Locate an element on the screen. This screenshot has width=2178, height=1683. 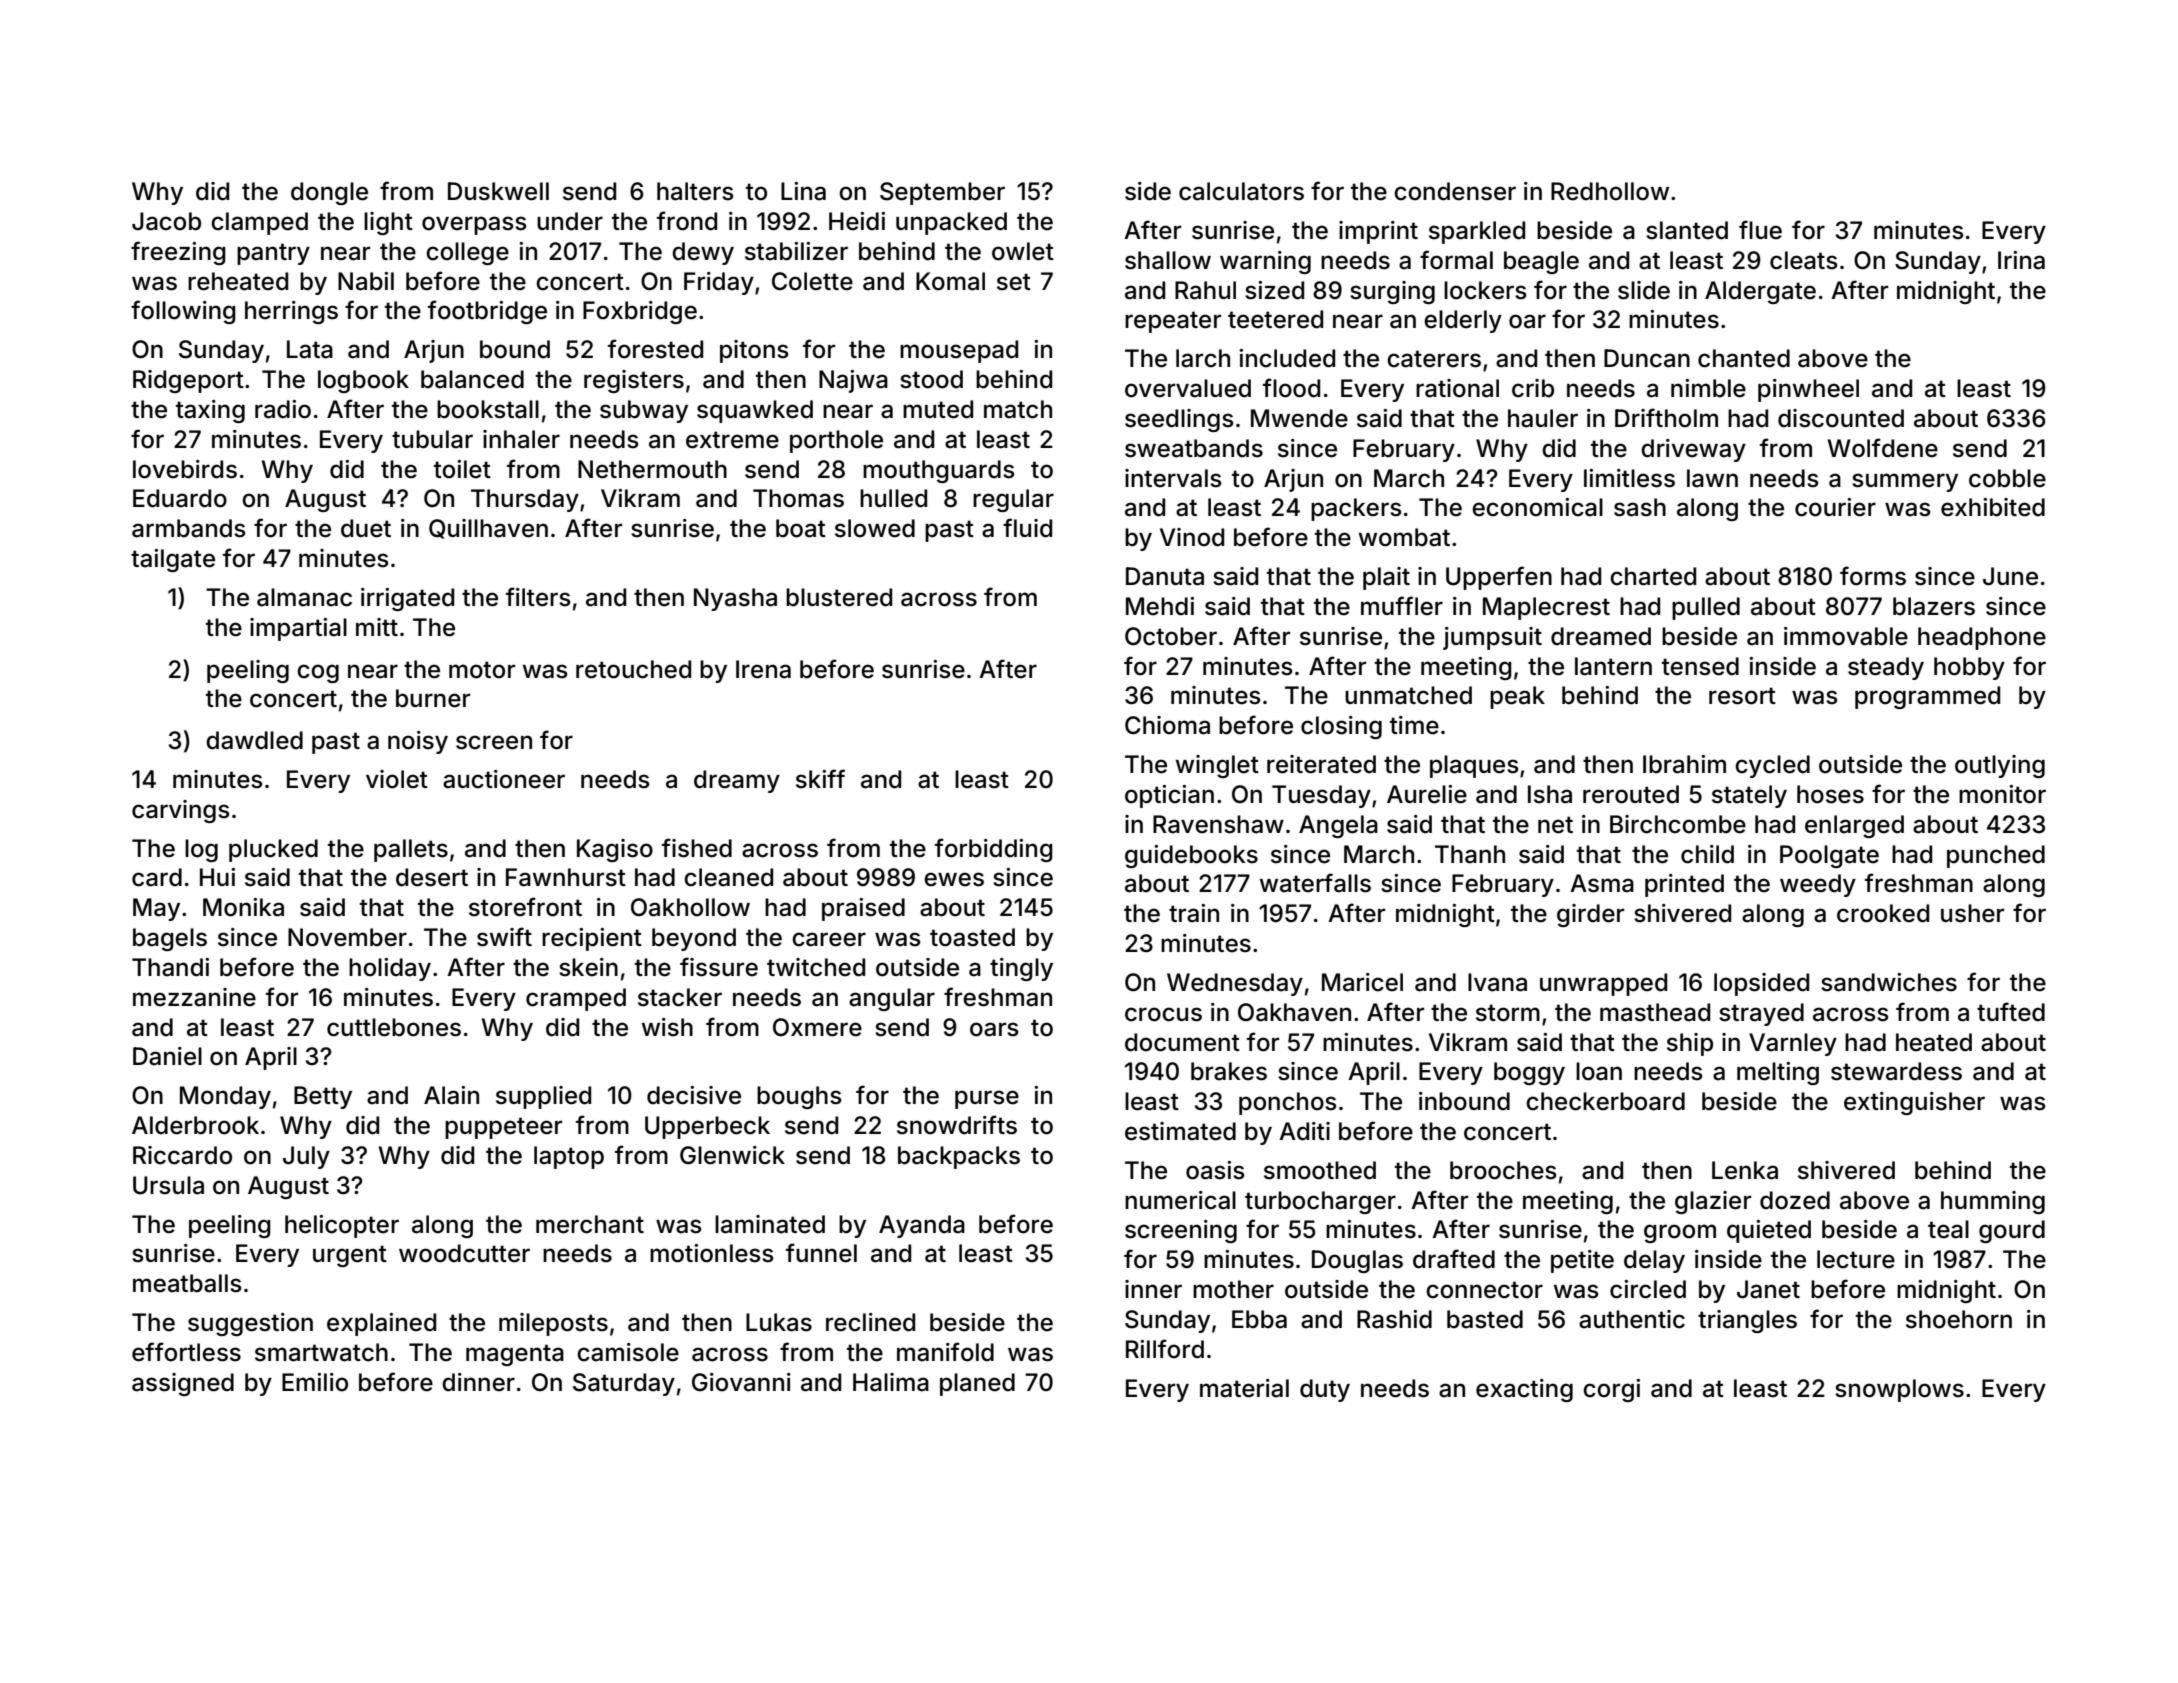
assigned is located at coordinates (183, 1384).
